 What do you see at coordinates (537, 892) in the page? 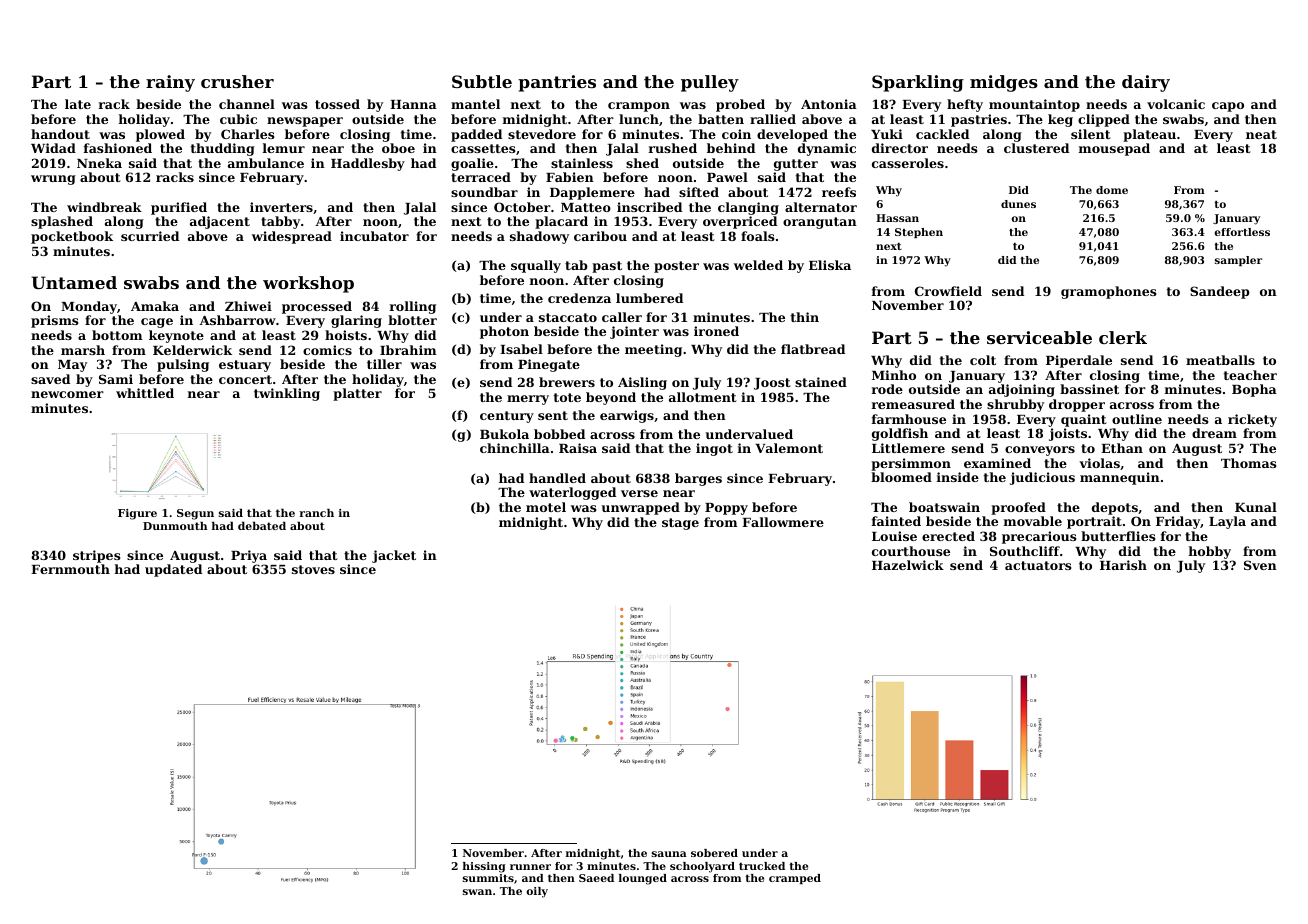
I see `oily` at bounding box center [537, 892].
